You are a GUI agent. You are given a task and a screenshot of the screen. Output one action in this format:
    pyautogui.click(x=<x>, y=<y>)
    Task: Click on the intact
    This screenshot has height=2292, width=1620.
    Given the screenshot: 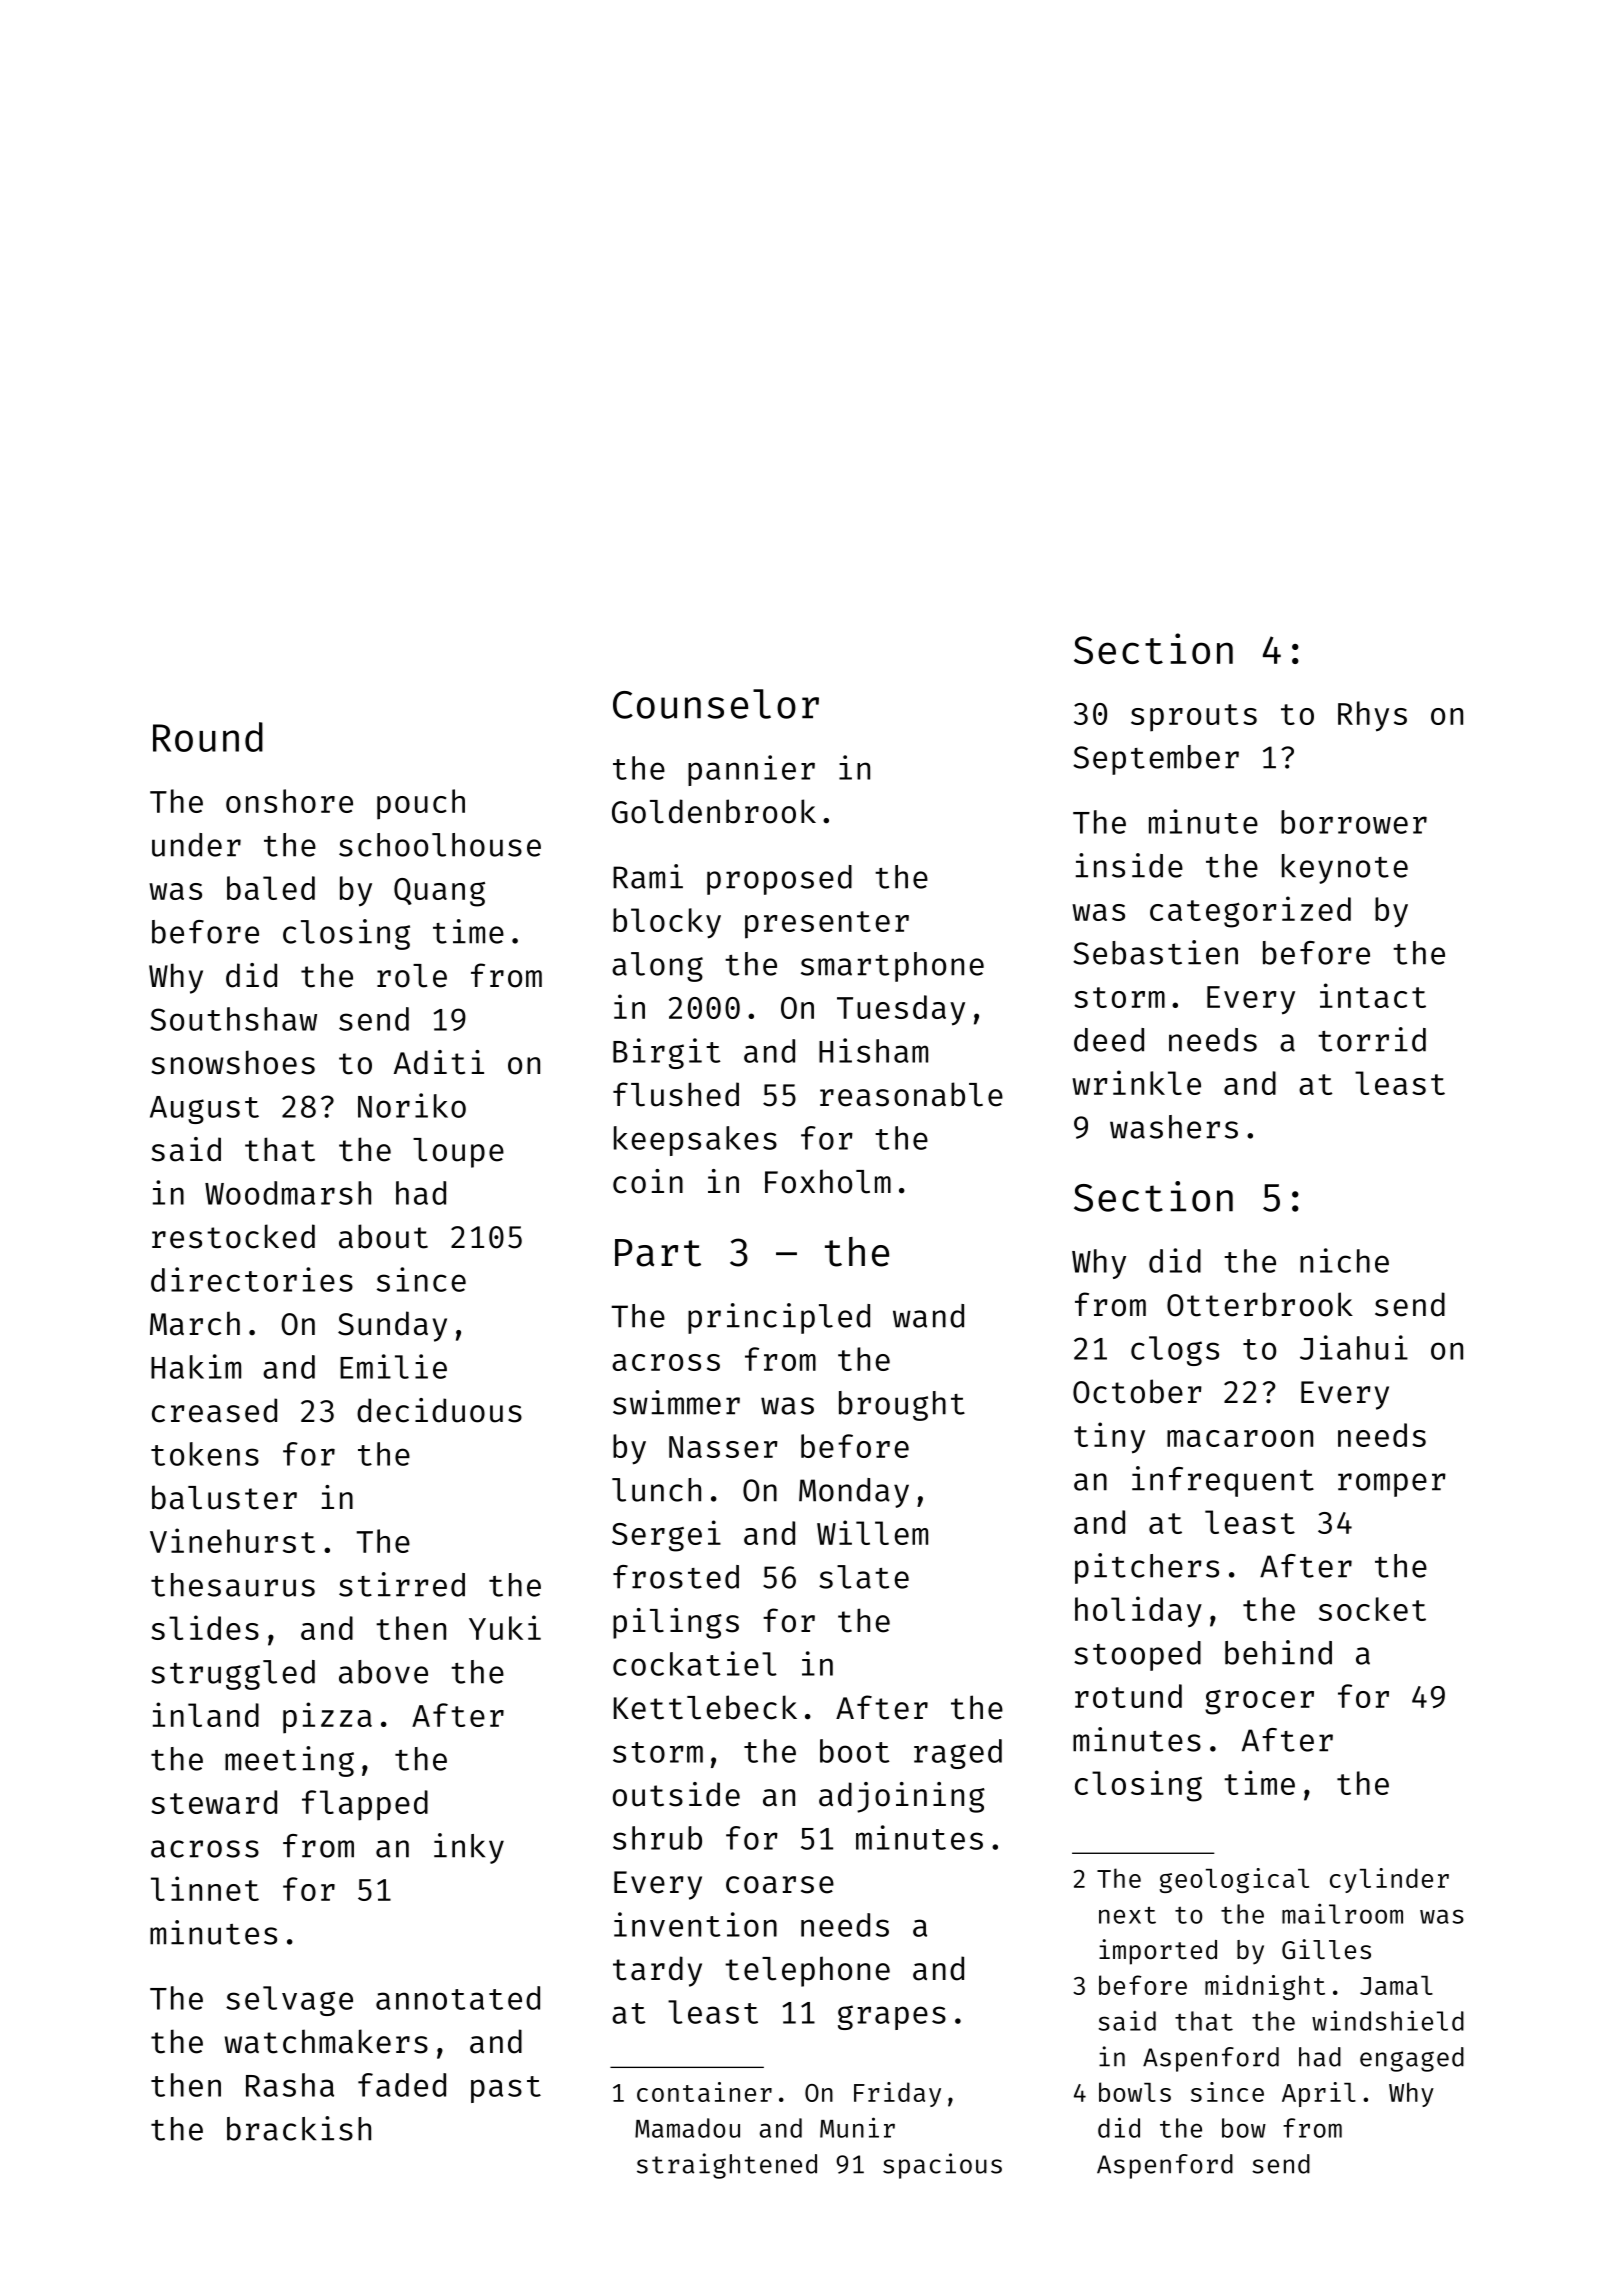 What is the action you would take?
    pyautogui.click(x=1373, y=995)
